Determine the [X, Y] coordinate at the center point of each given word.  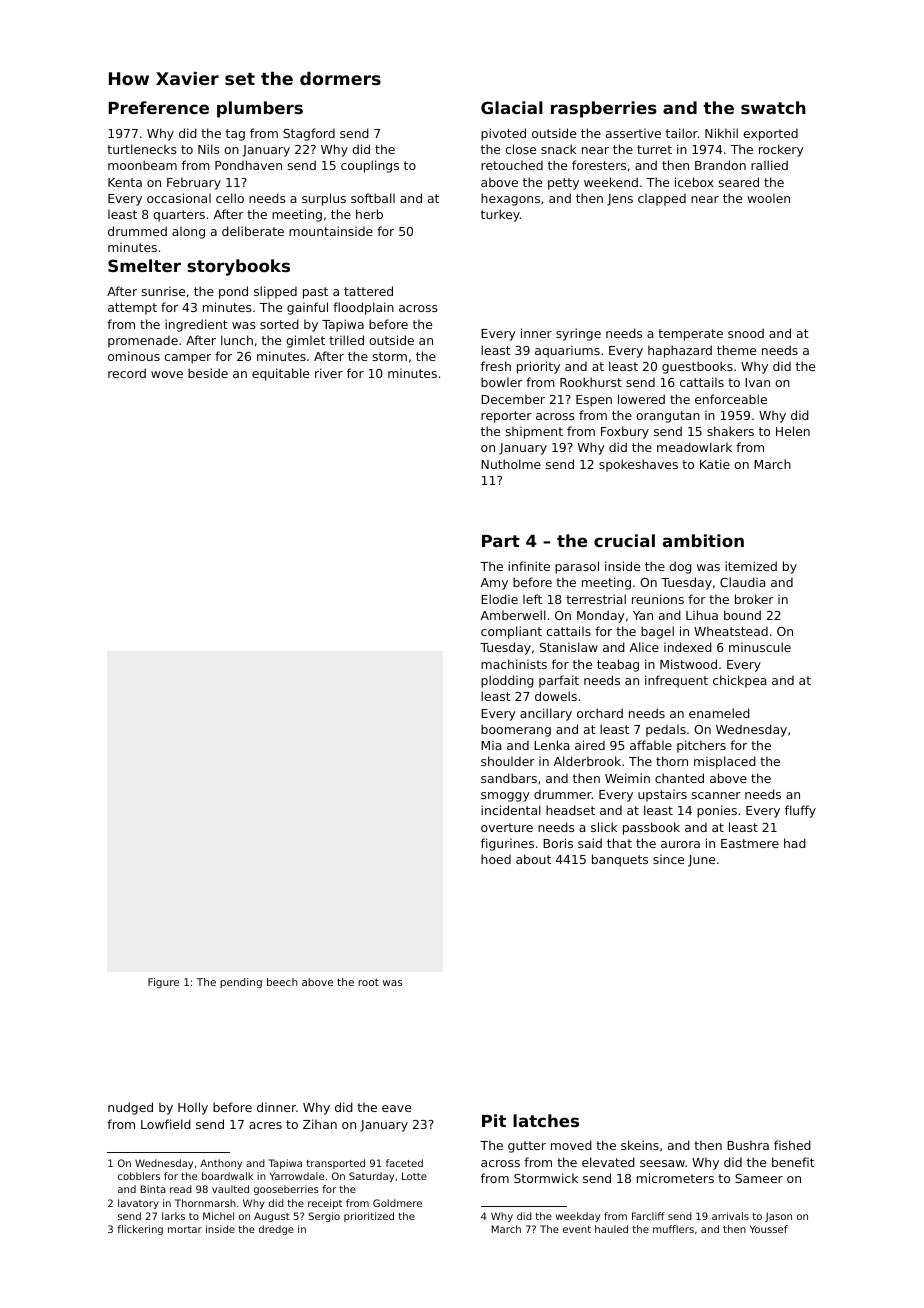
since [668, 859]
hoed [496, 859]
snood [746, 333]
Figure [163, 983]
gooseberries [286, 1190]
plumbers [260, 109]
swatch [773, 107]
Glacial [512, 107]
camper [187, 359]
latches [546, 1120]
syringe [578, 334]
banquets [620, 860]
